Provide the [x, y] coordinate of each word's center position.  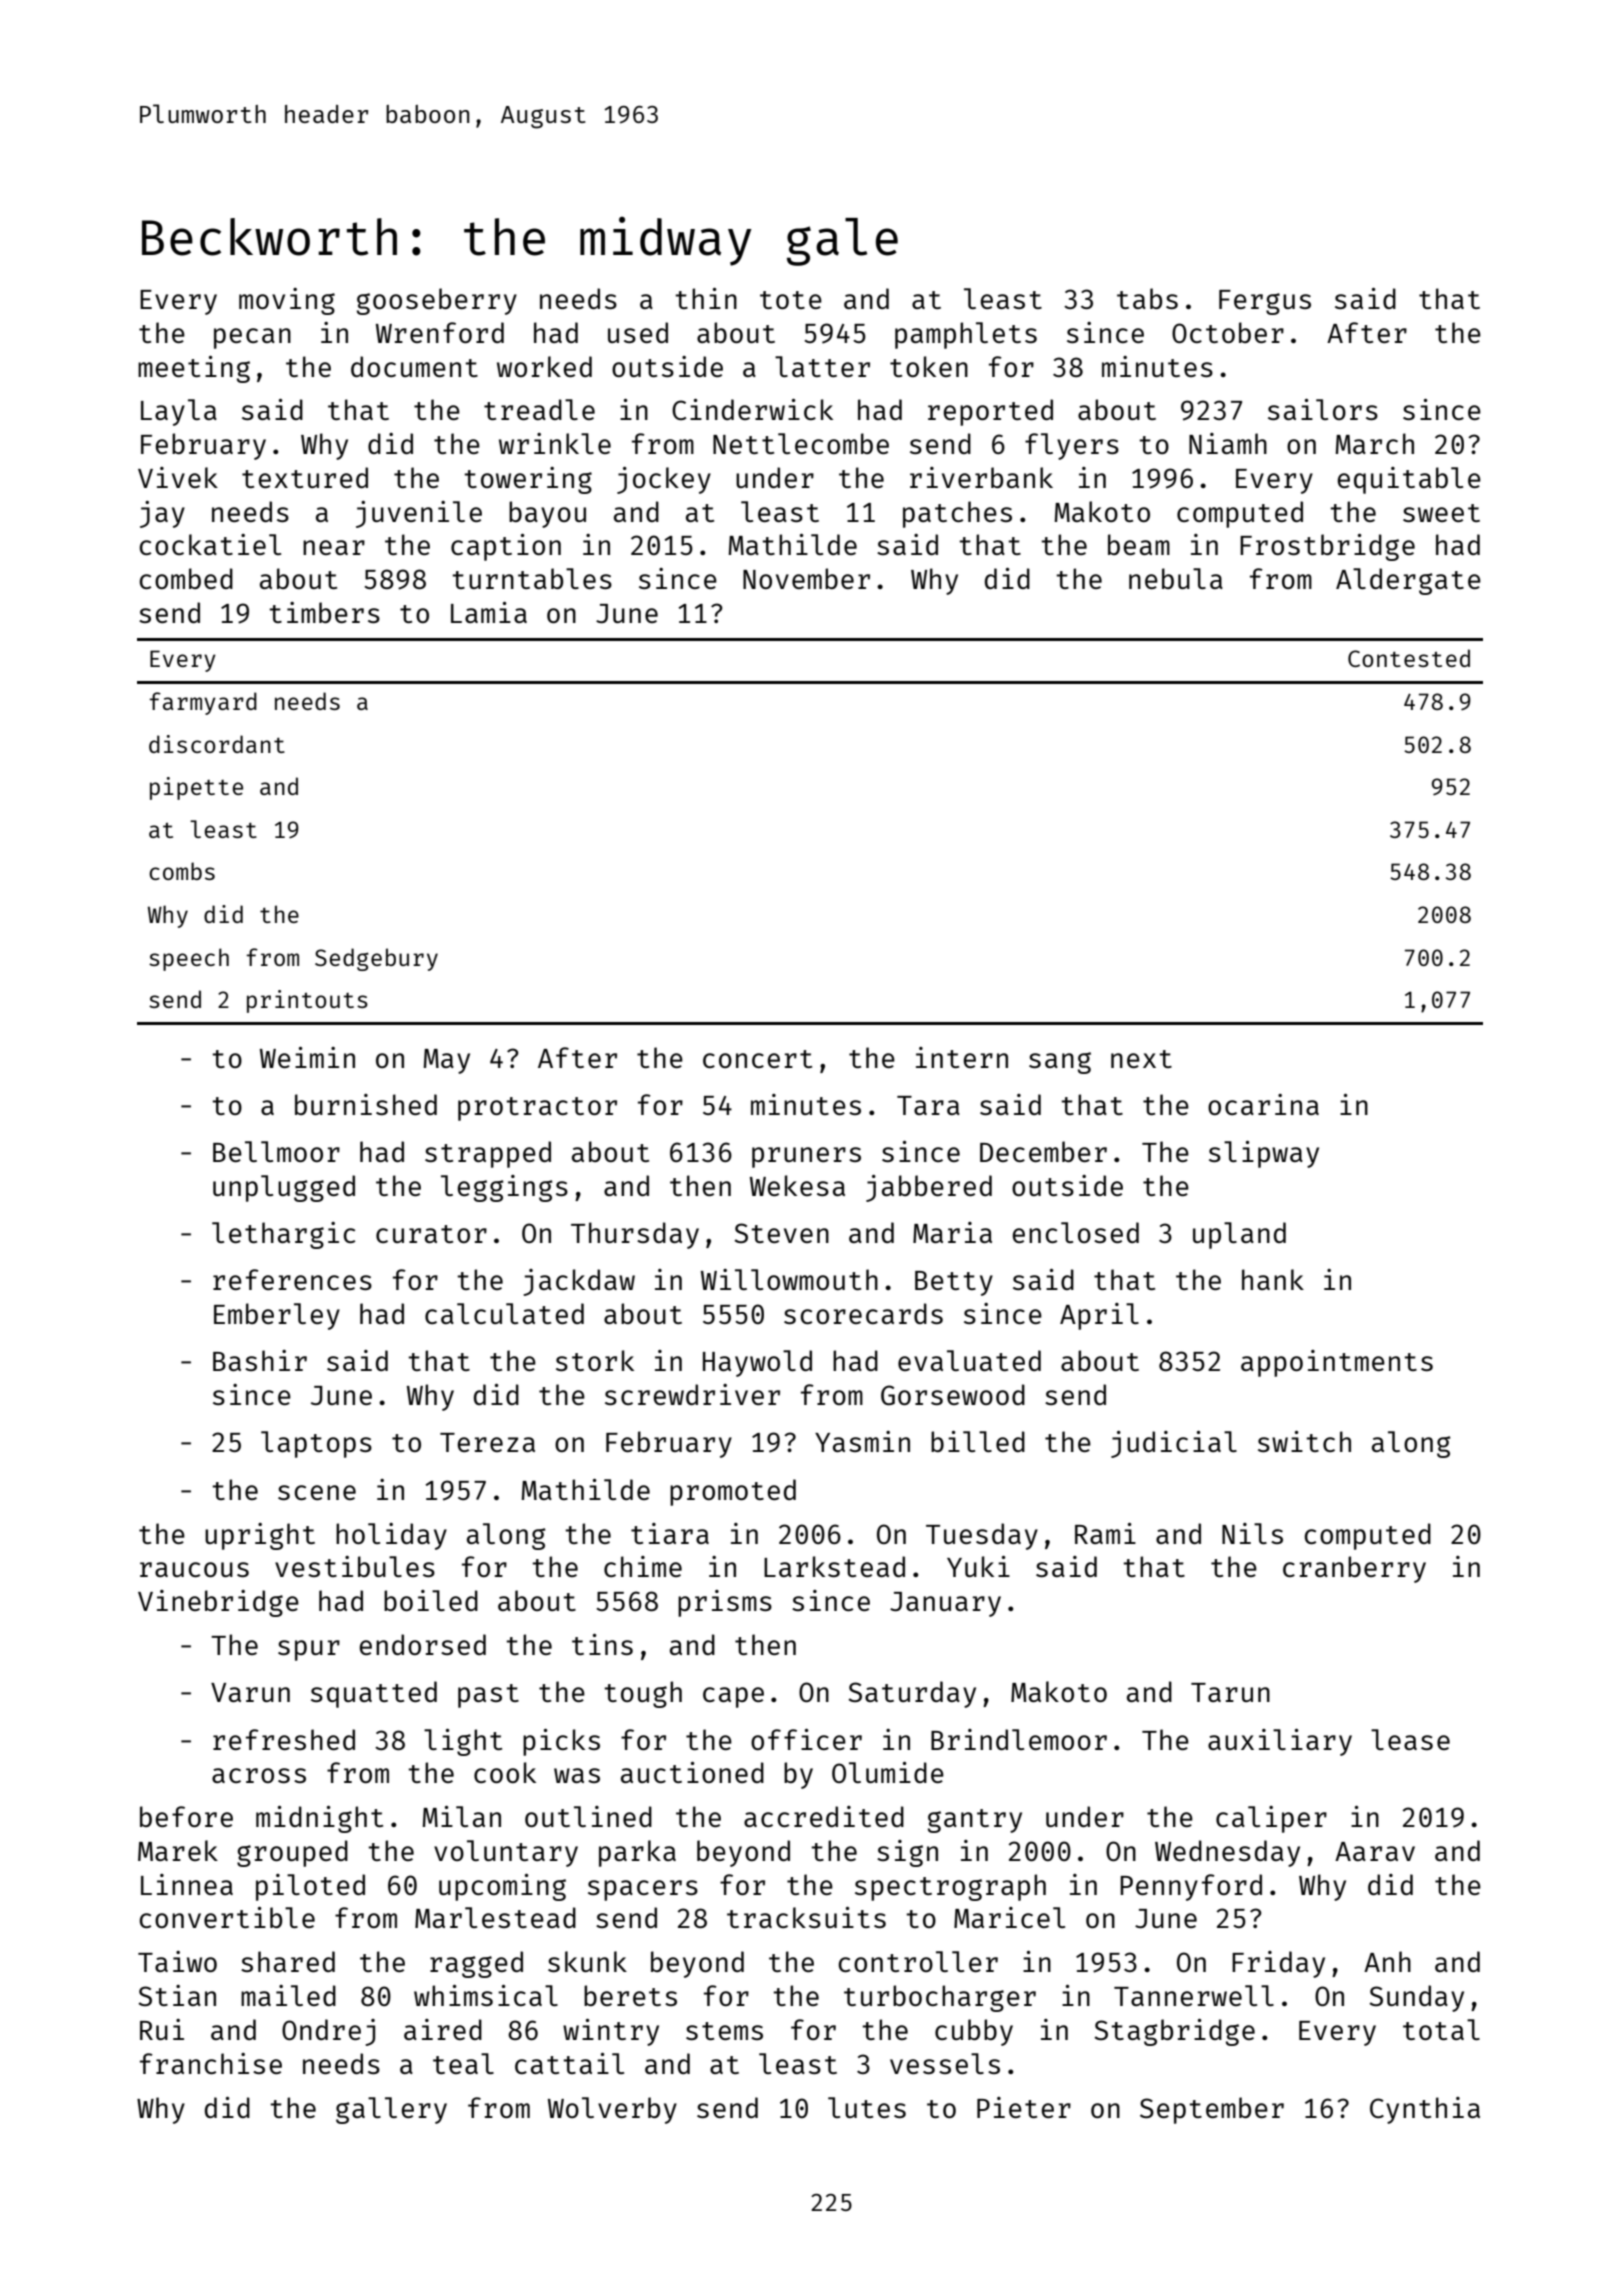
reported [990, 412]
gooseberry [437, 301]
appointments [1337, 1363]
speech [189, 959]
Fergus [1265, 302]
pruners [806, 1157]
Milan [462, 1816]
